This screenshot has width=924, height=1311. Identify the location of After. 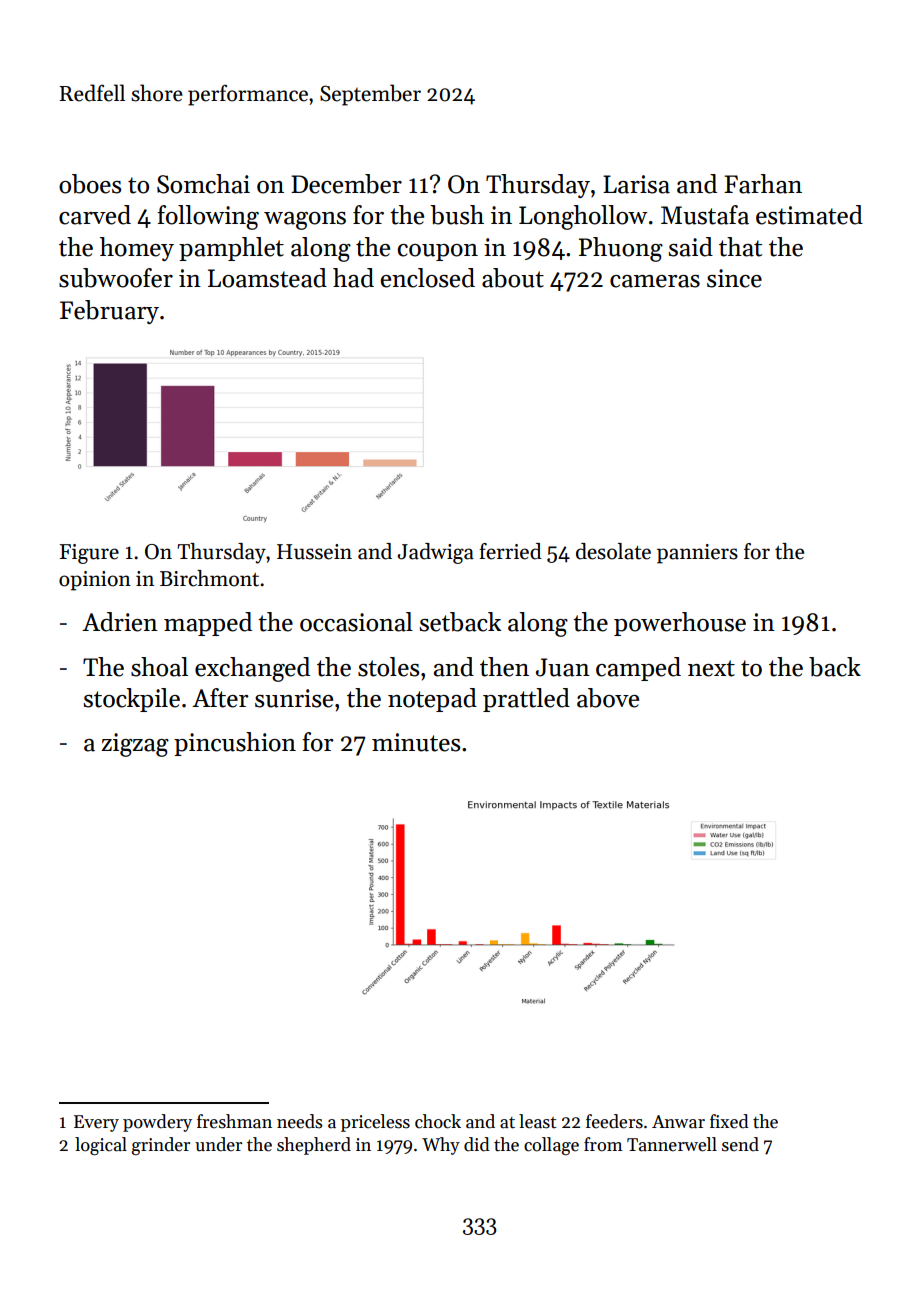
(220, 698).
